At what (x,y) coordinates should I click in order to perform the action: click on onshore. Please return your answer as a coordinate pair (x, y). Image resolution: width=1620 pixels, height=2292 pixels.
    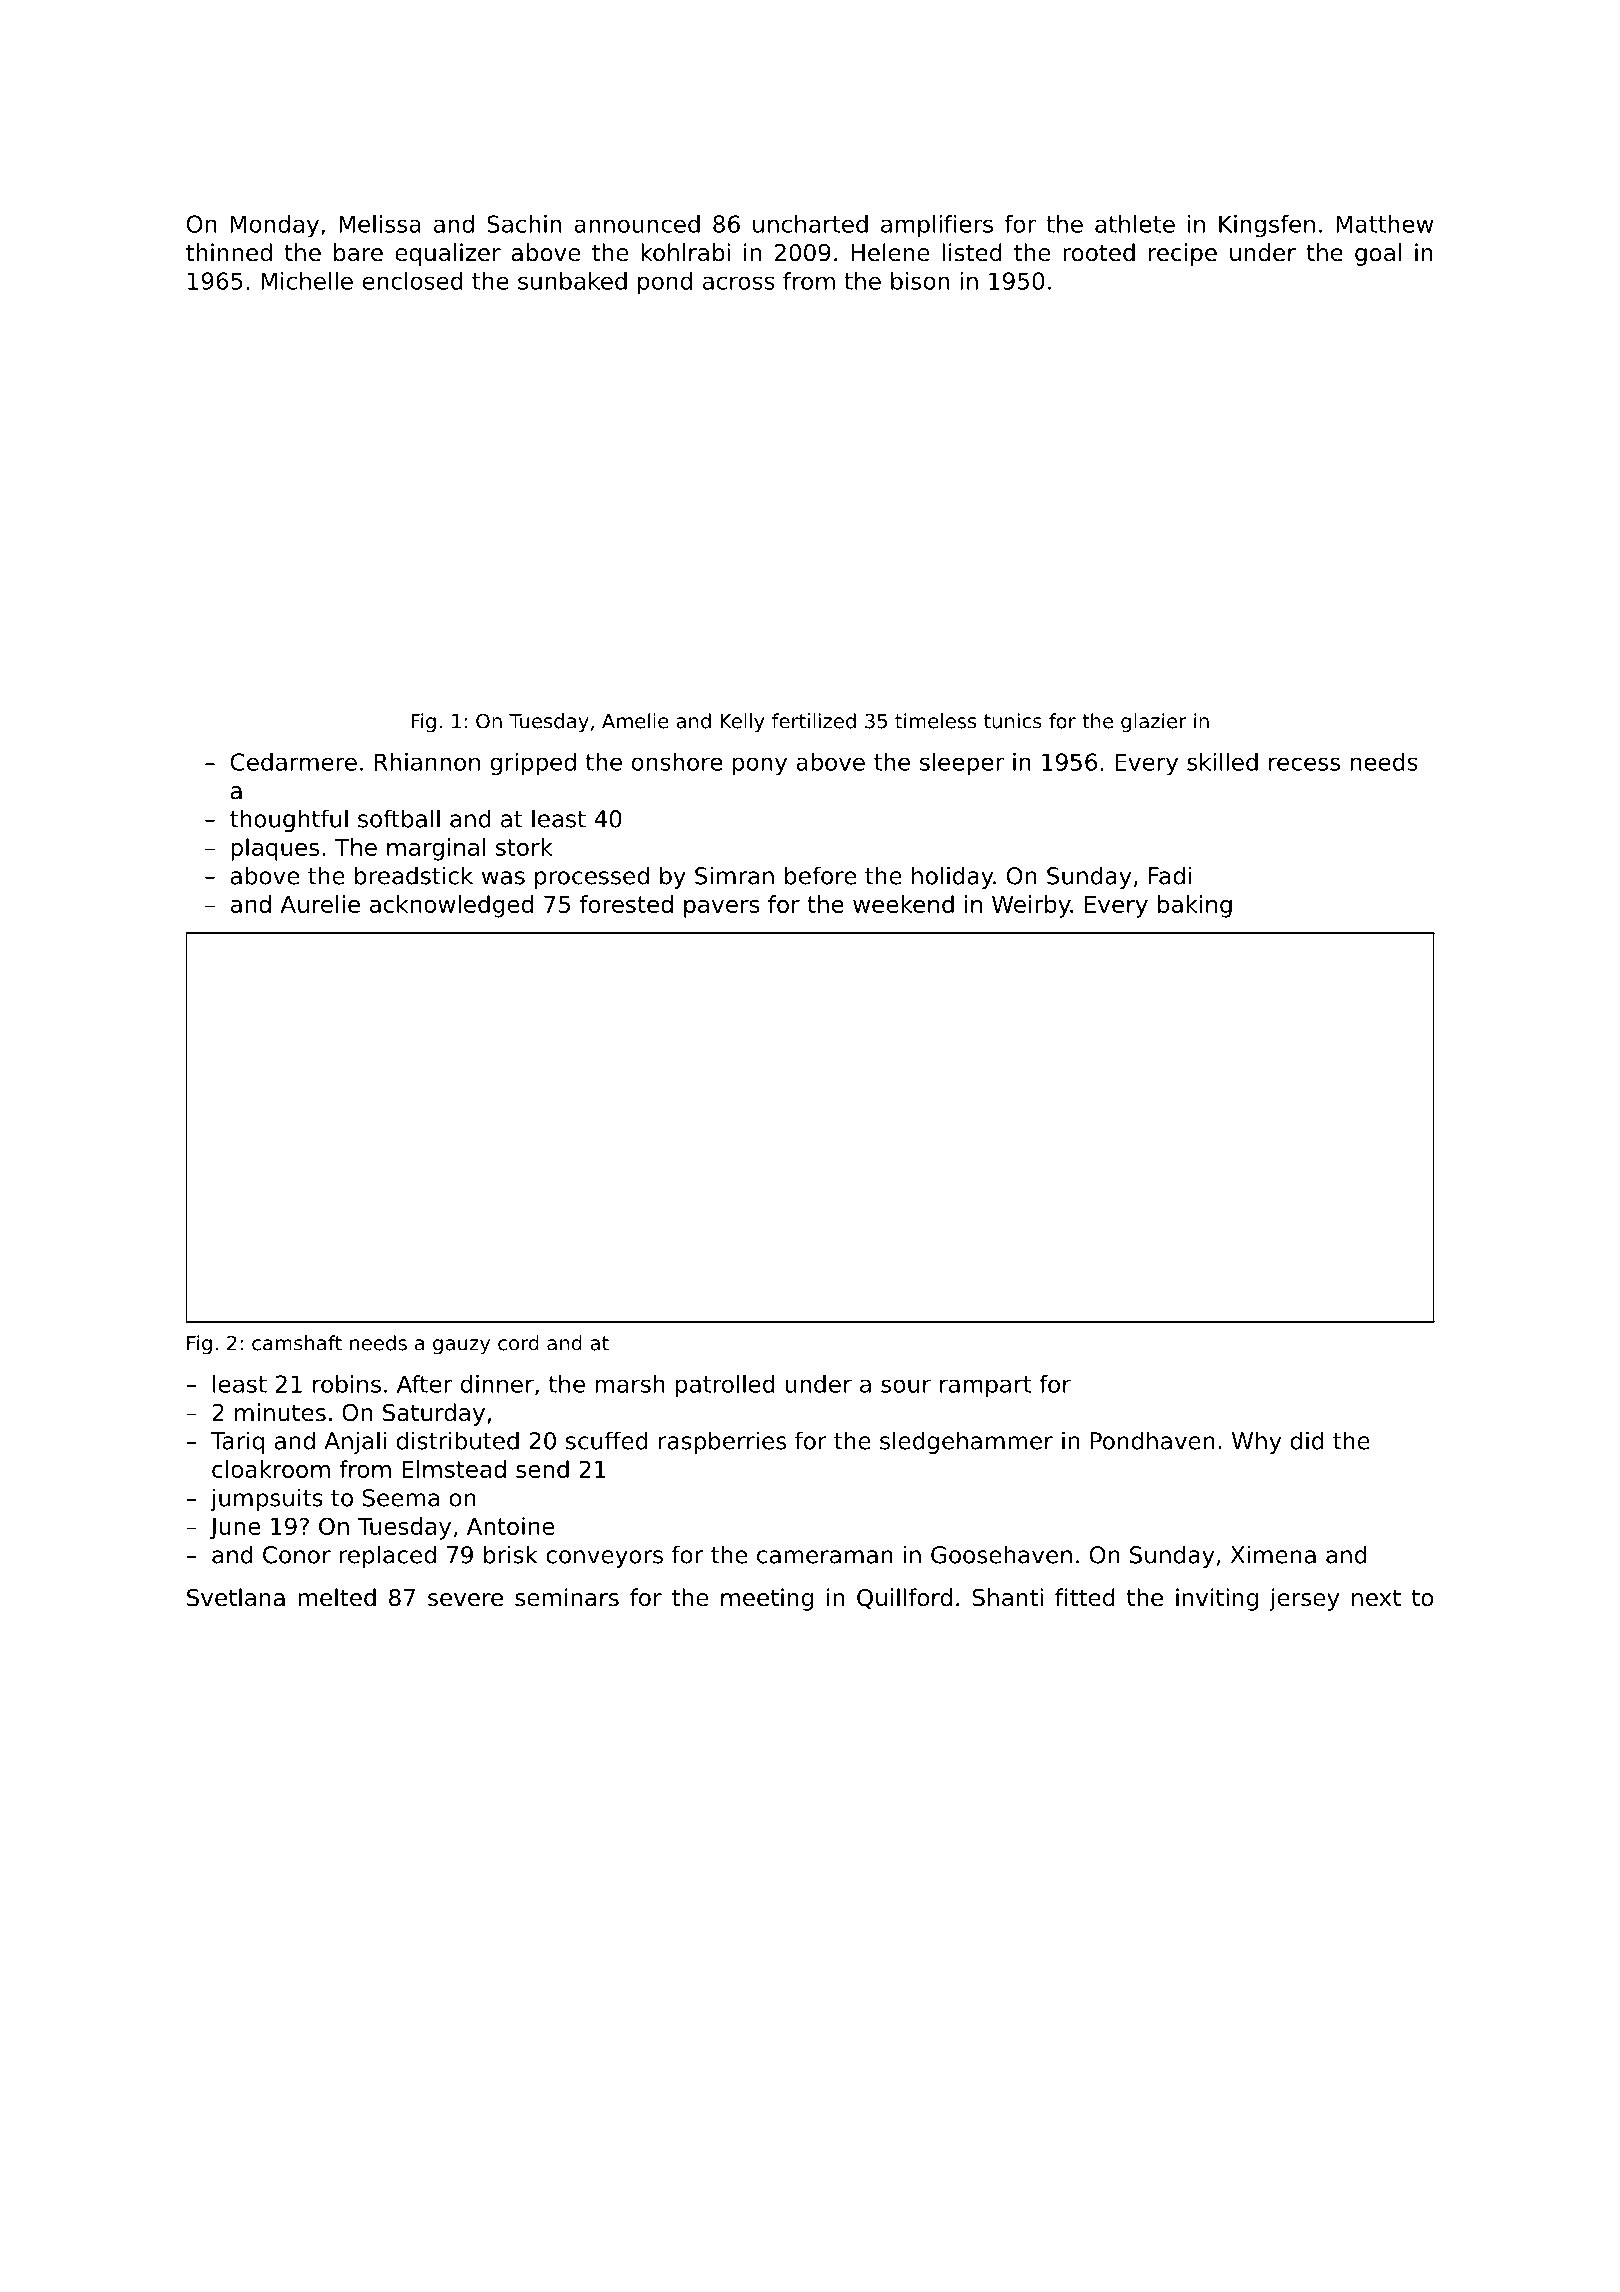
    Looking at the image, I should click on (677, 762).
